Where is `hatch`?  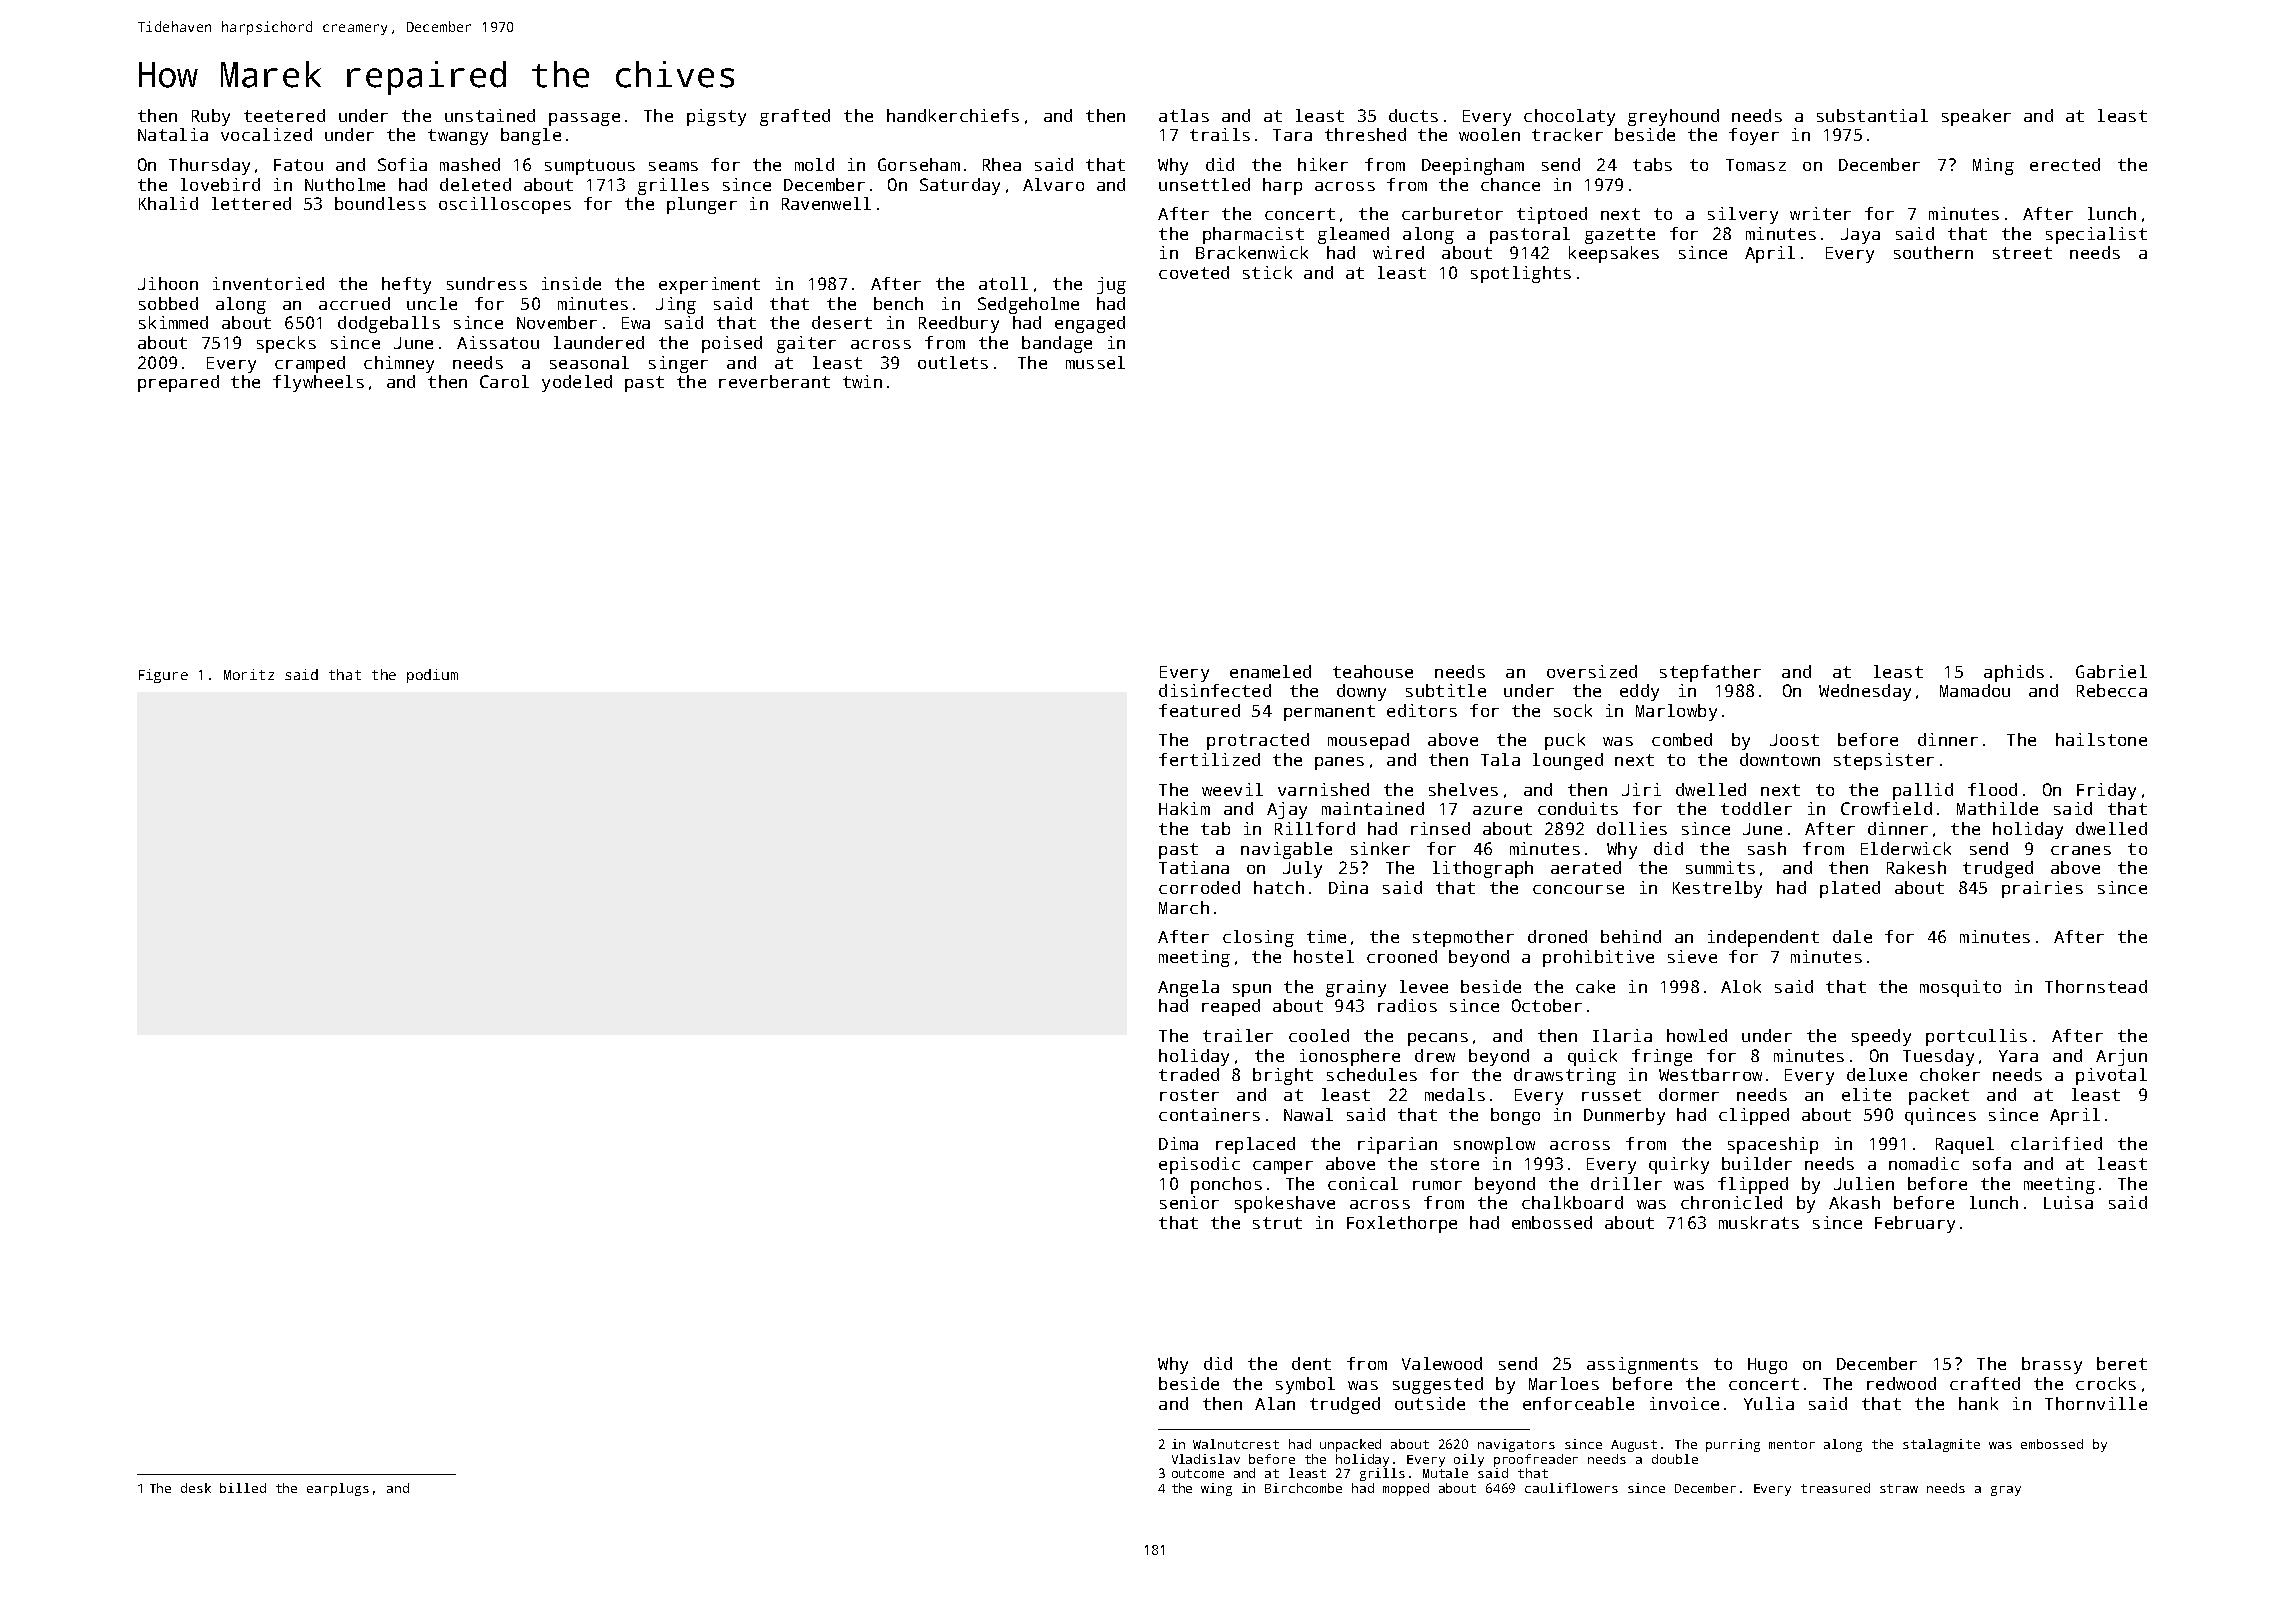
hatch is located at coordinates (1279, 887).
